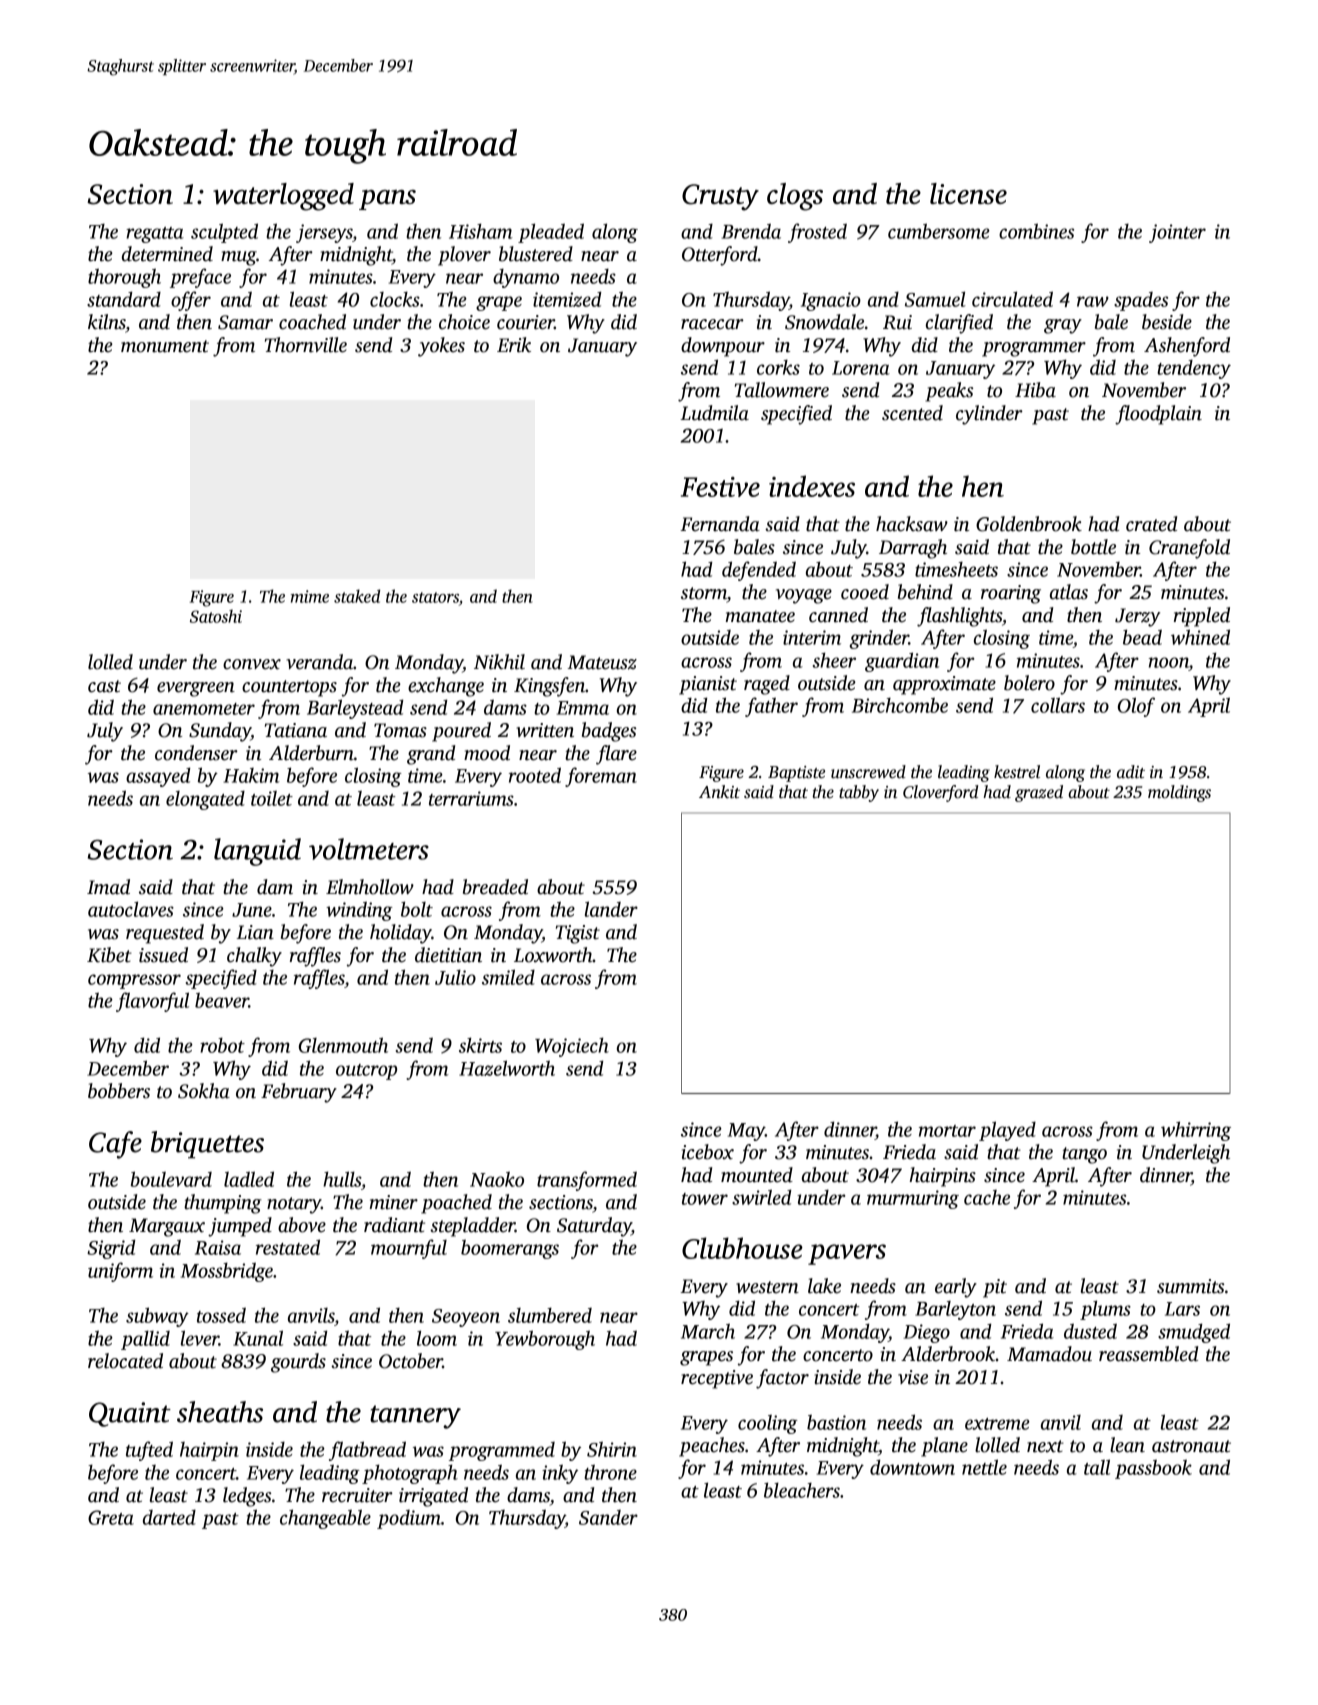  What do you see at coordinates (325, 1519) in the page?
I see `changeable` at bounding box center [325, 1519].
